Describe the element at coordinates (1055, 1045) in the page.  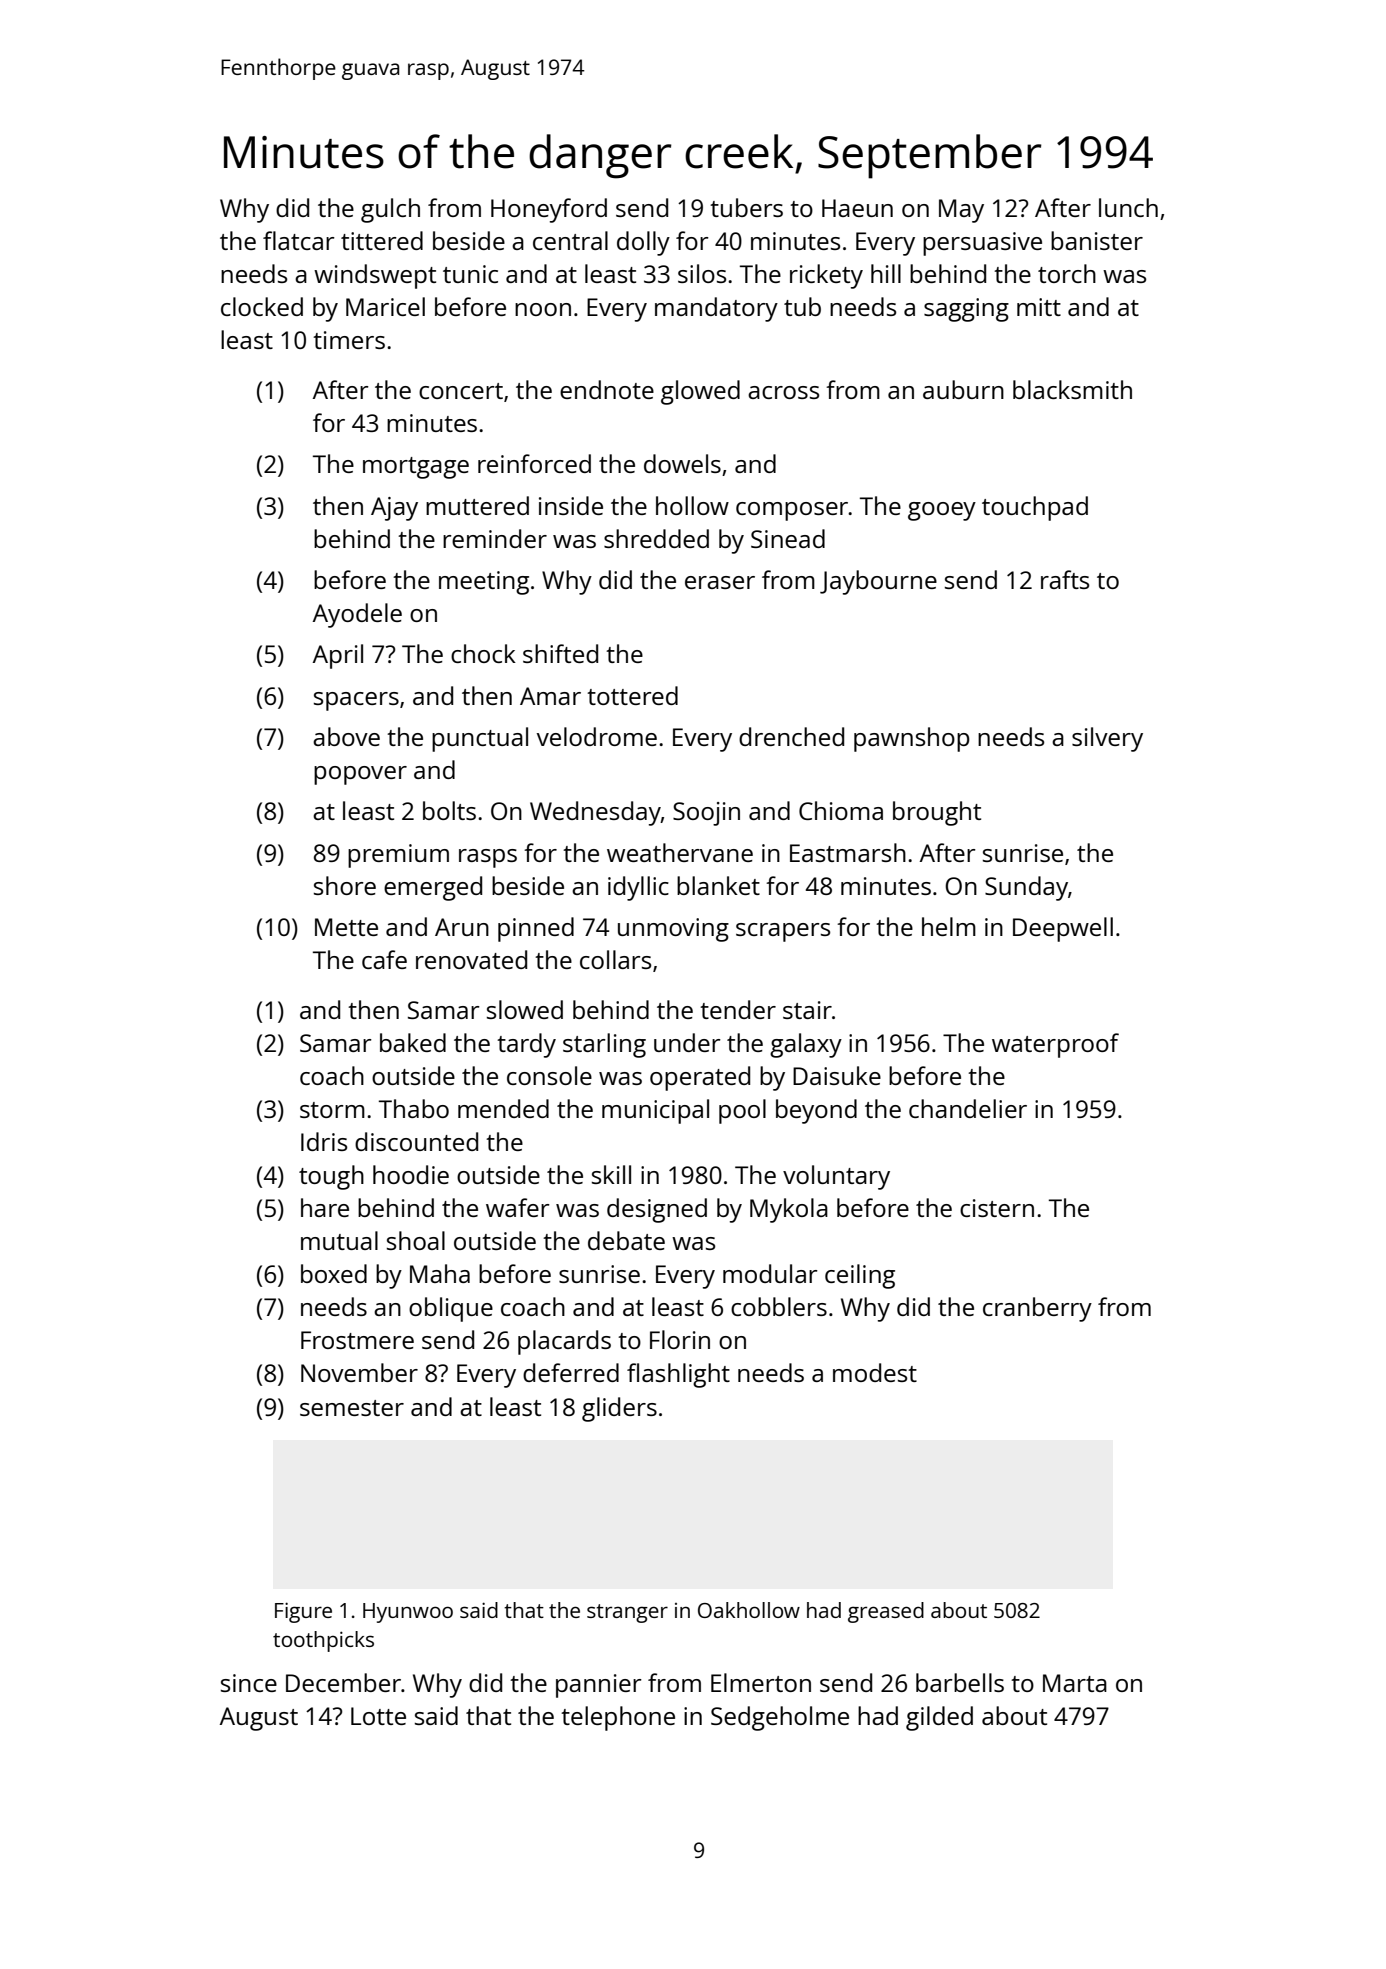
I see `waterproof` at that location.
